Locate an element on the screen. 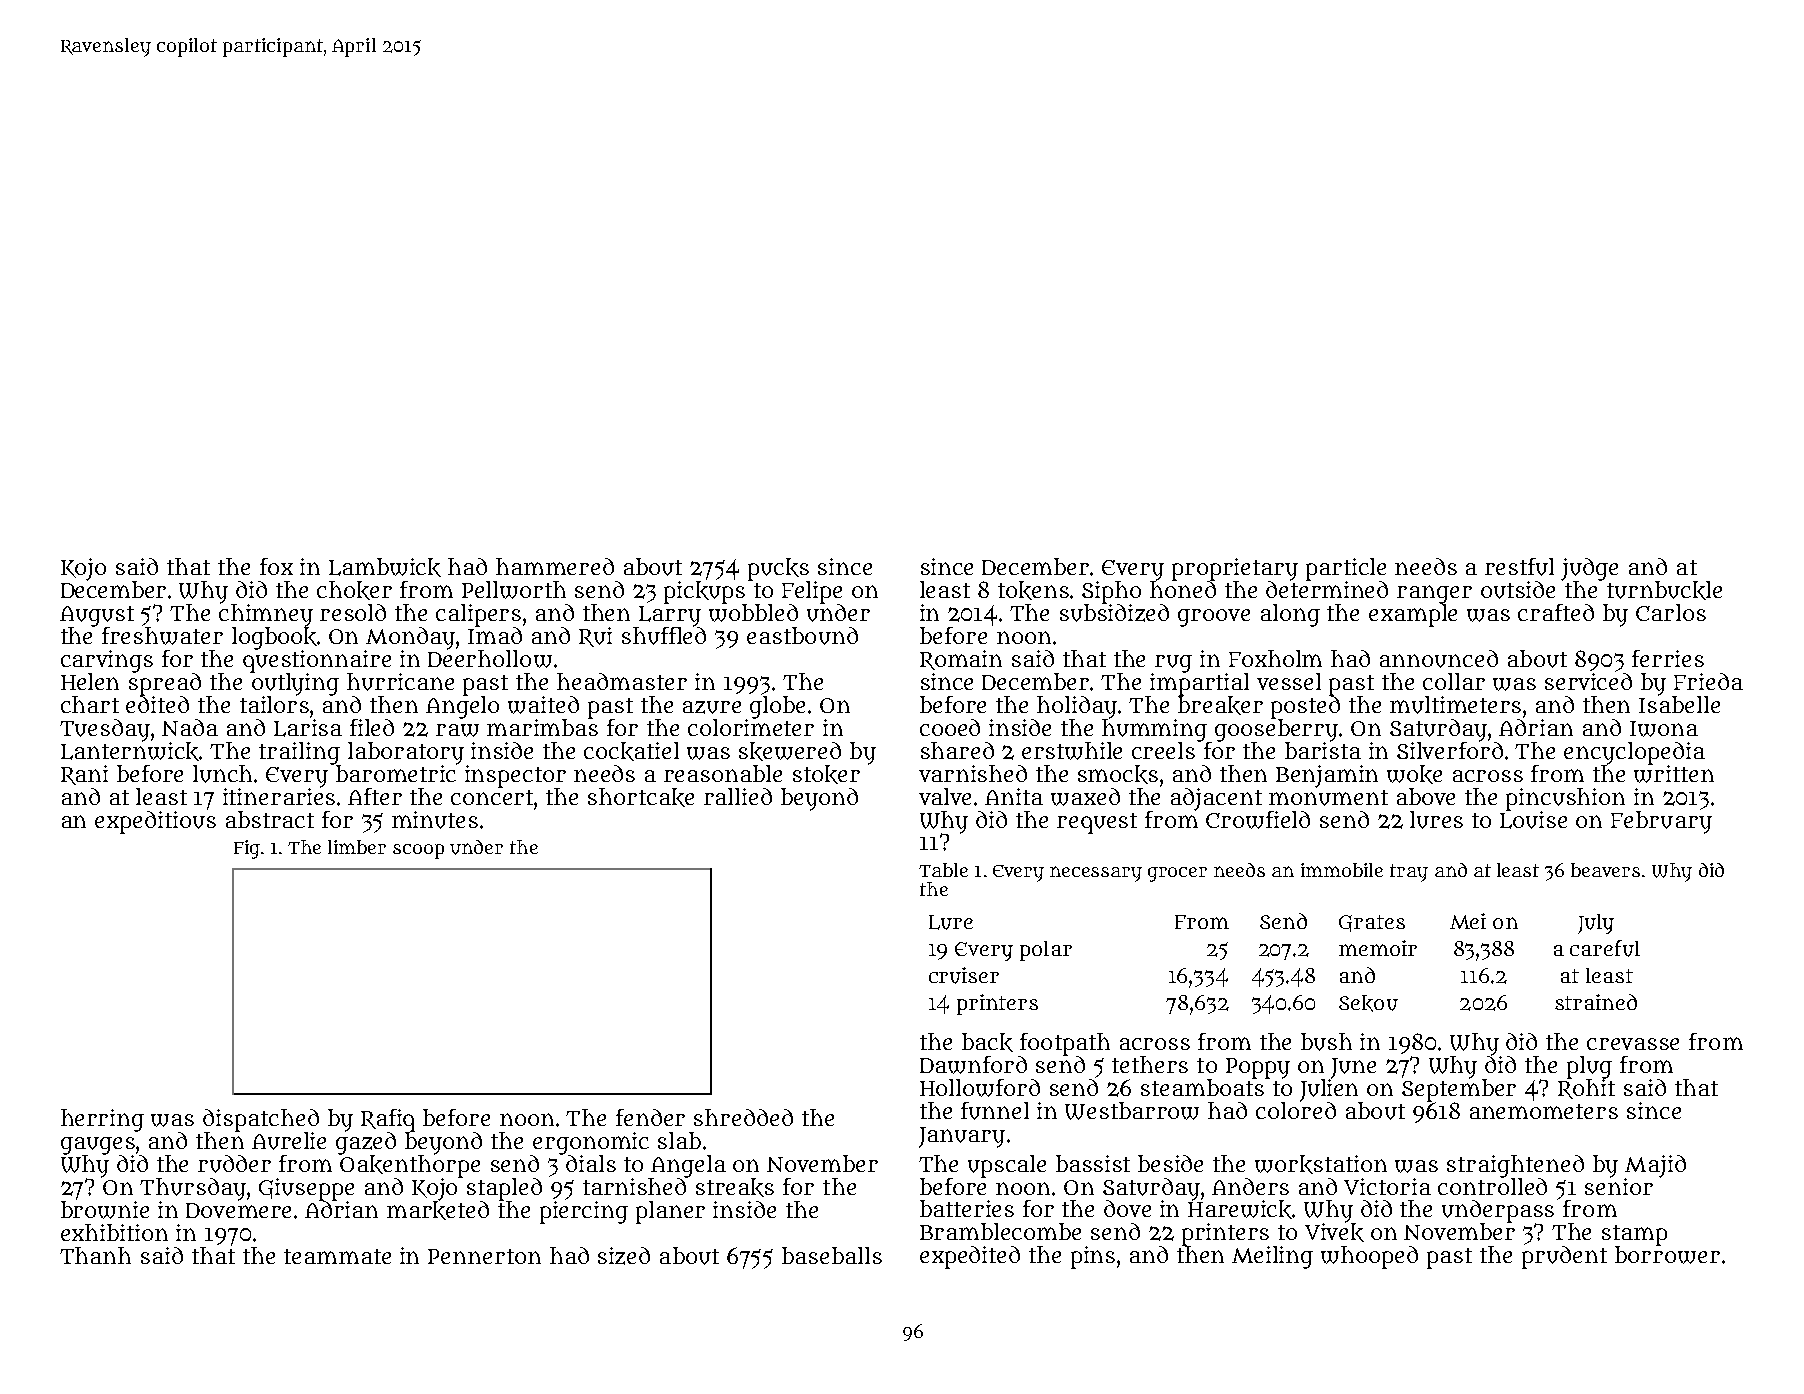 The width and height of the screenshot is (1804, 1394). hammered is located at coordinates (555, 566).
